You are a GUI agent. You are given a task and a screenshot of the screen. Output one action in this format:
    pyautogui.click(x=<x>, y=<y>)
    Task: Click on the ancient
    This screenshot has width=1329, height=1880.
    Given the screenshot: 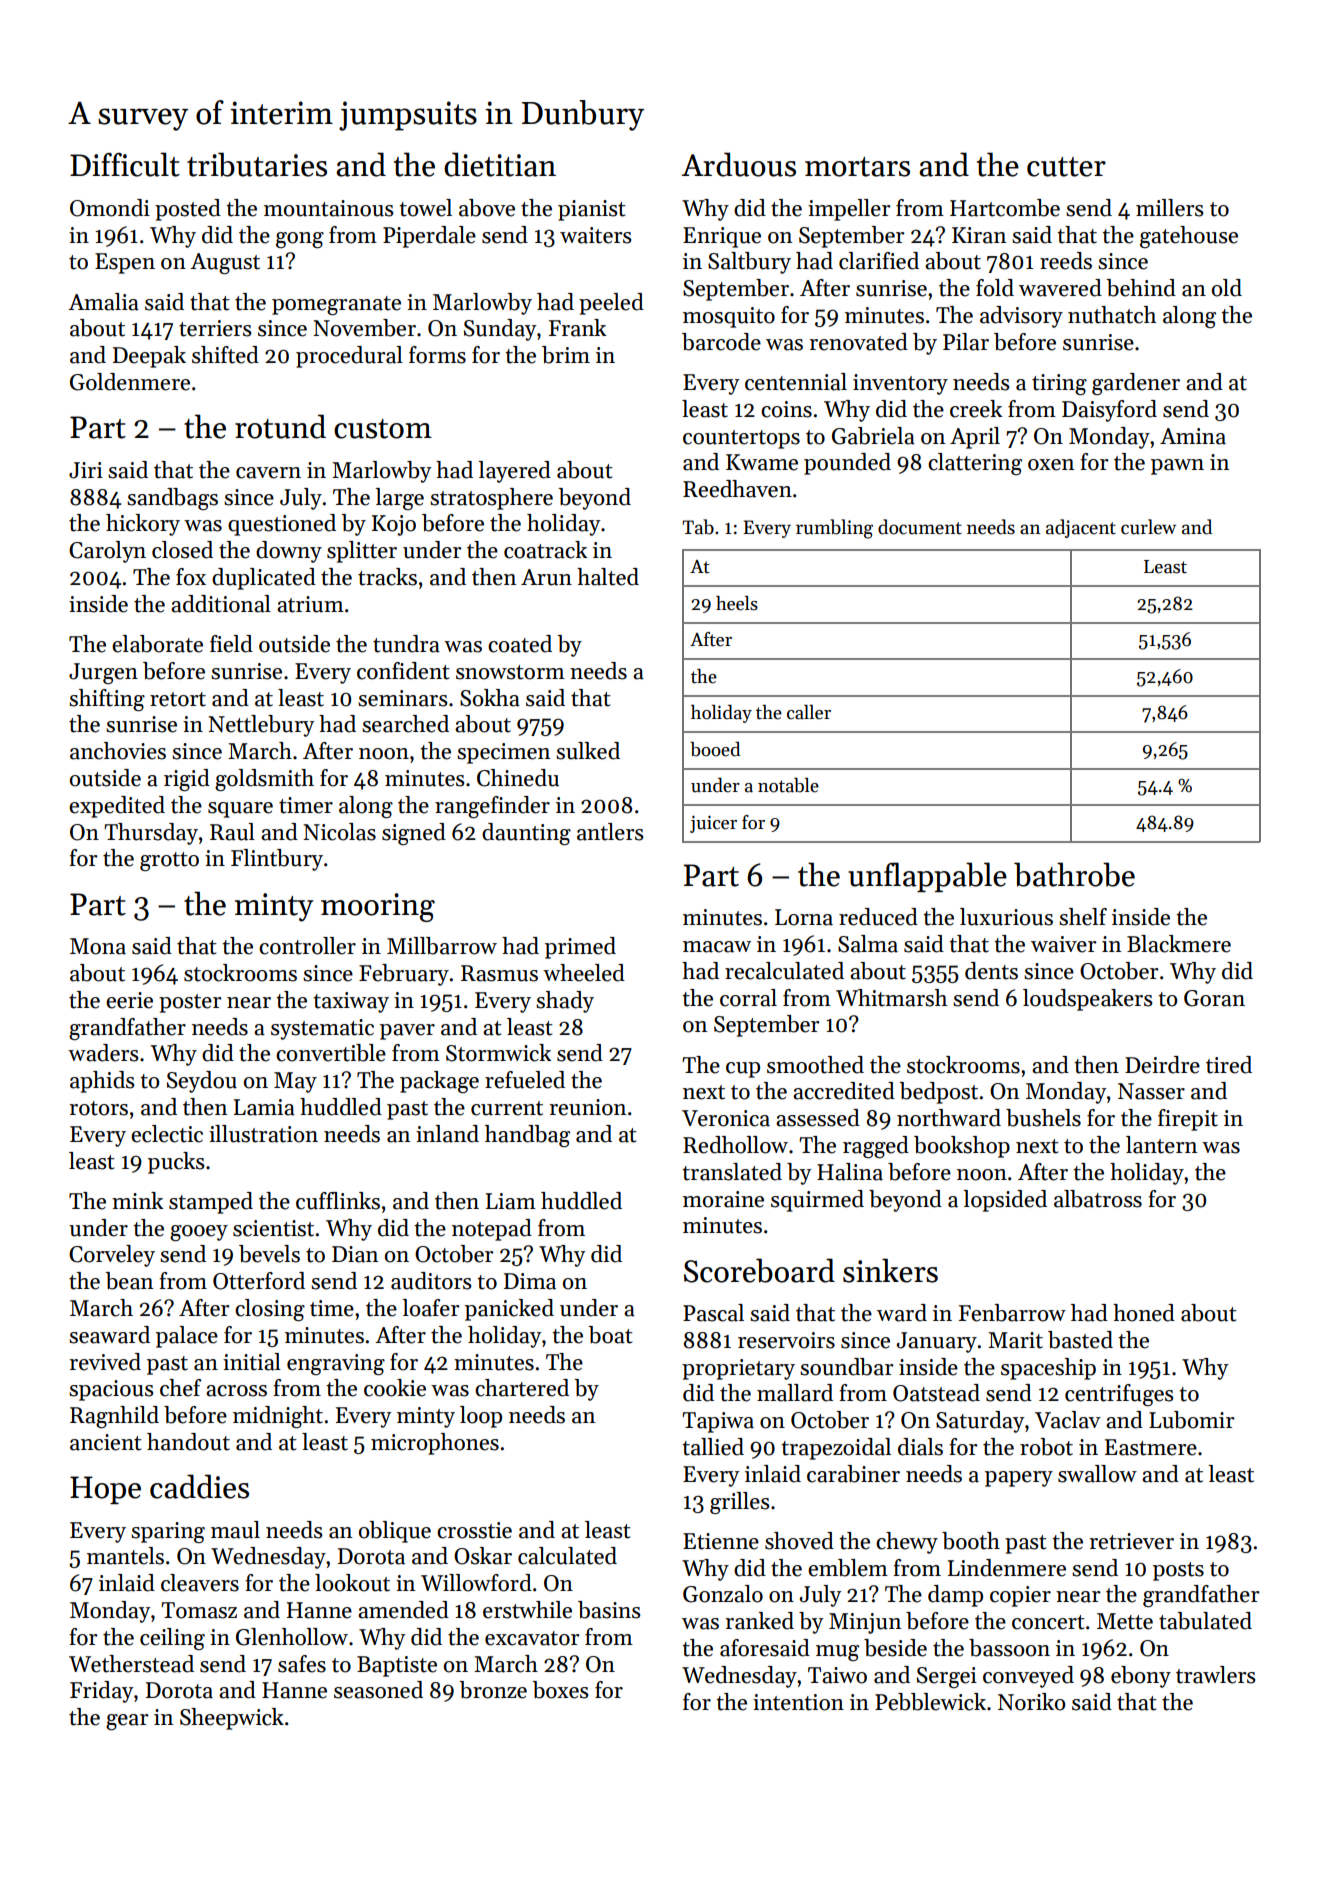 What is the action you would take?
    pyautogui.click(x=106, y=1442)
